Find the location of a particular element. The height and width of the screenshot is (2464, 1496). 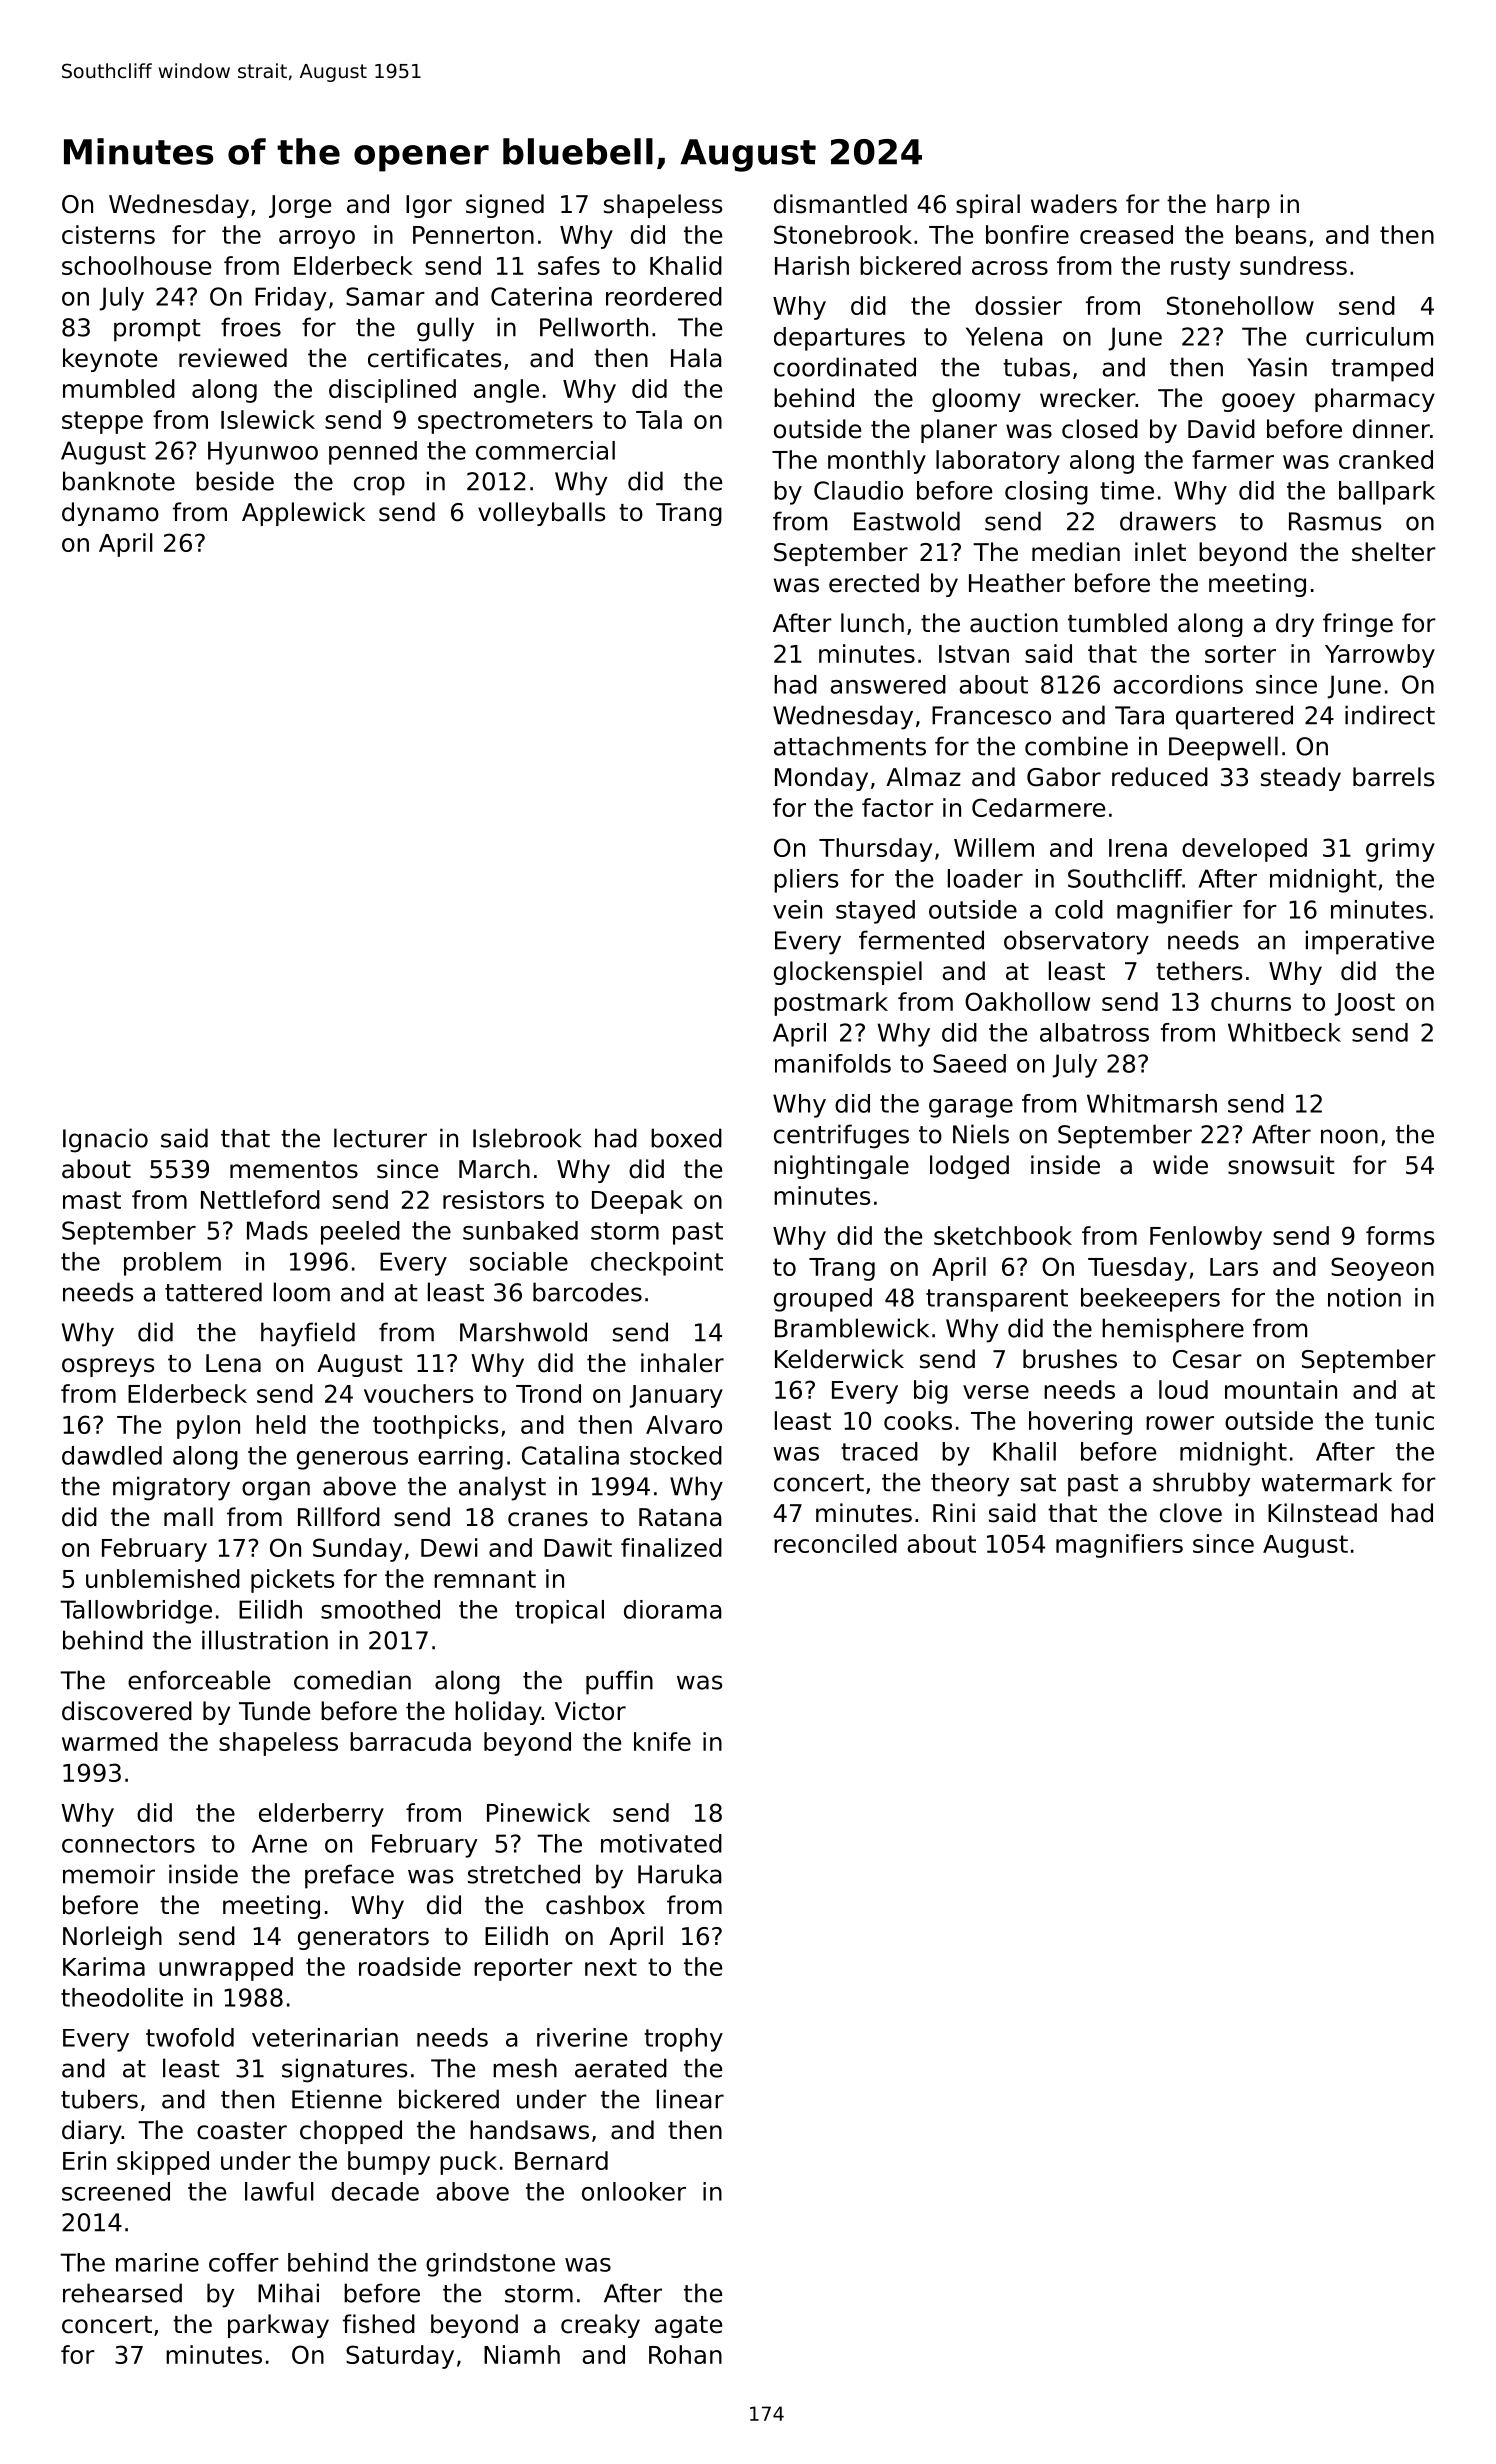

Yarrowby is located at coordinates (1380, 656).
